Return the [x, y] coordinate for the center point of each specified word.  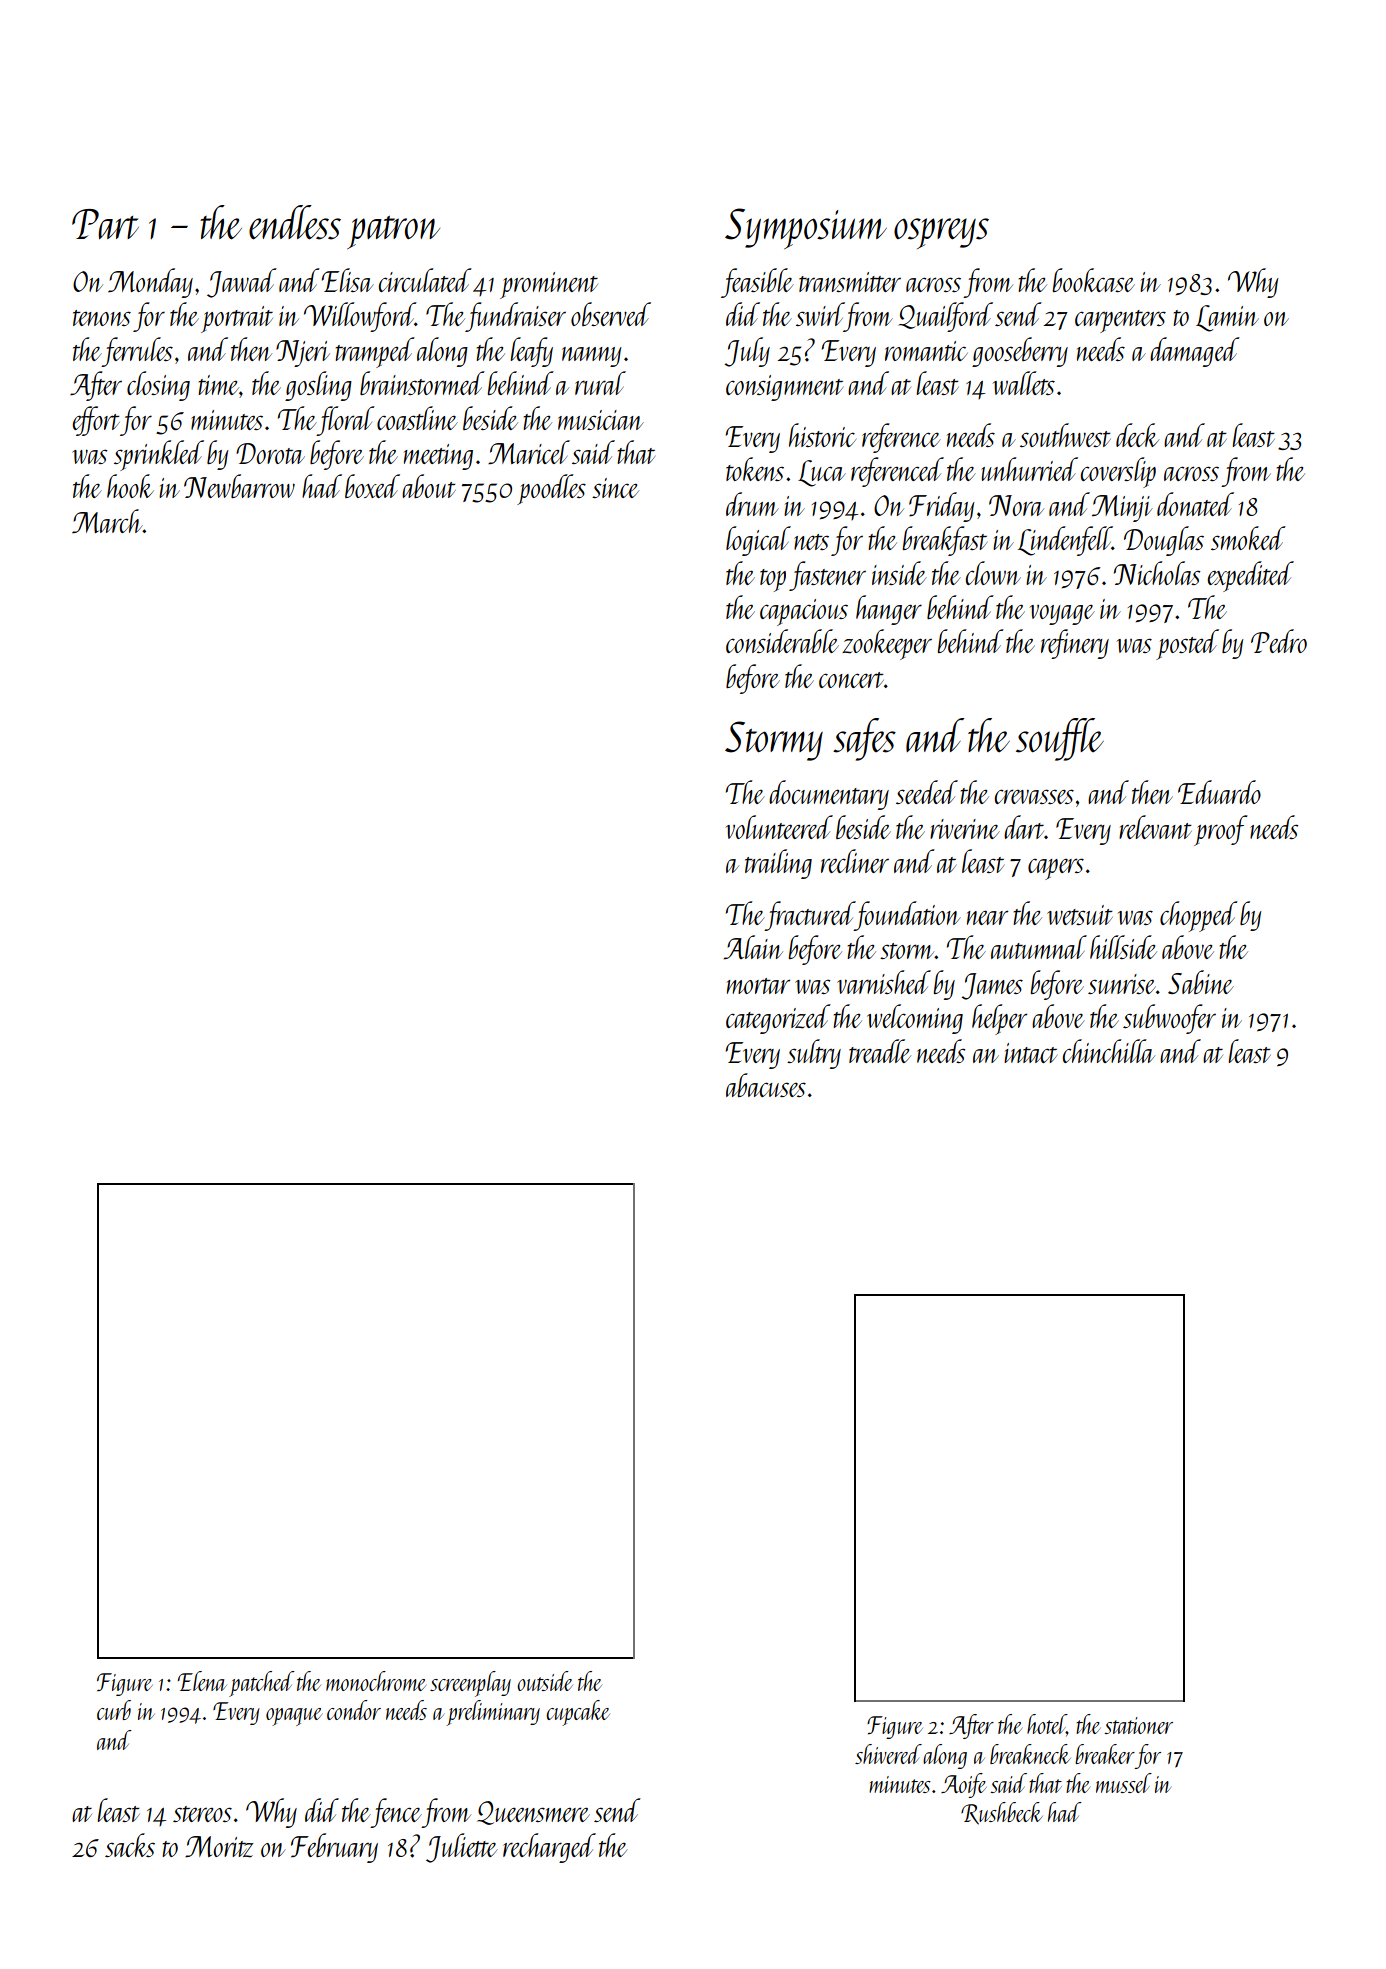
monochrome [376, 1681]
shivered [888, 1754]
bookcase [1093, 280]
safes [864, 739]
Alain [753, 947]
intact [1030, 1053]
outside [545, 1681]
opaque [294, 1717]
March [107, 521]
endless [295, 222]
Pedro [1279, 641]
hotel [1047, 1725]
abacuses [766, 1085]
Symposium [806, 228]
